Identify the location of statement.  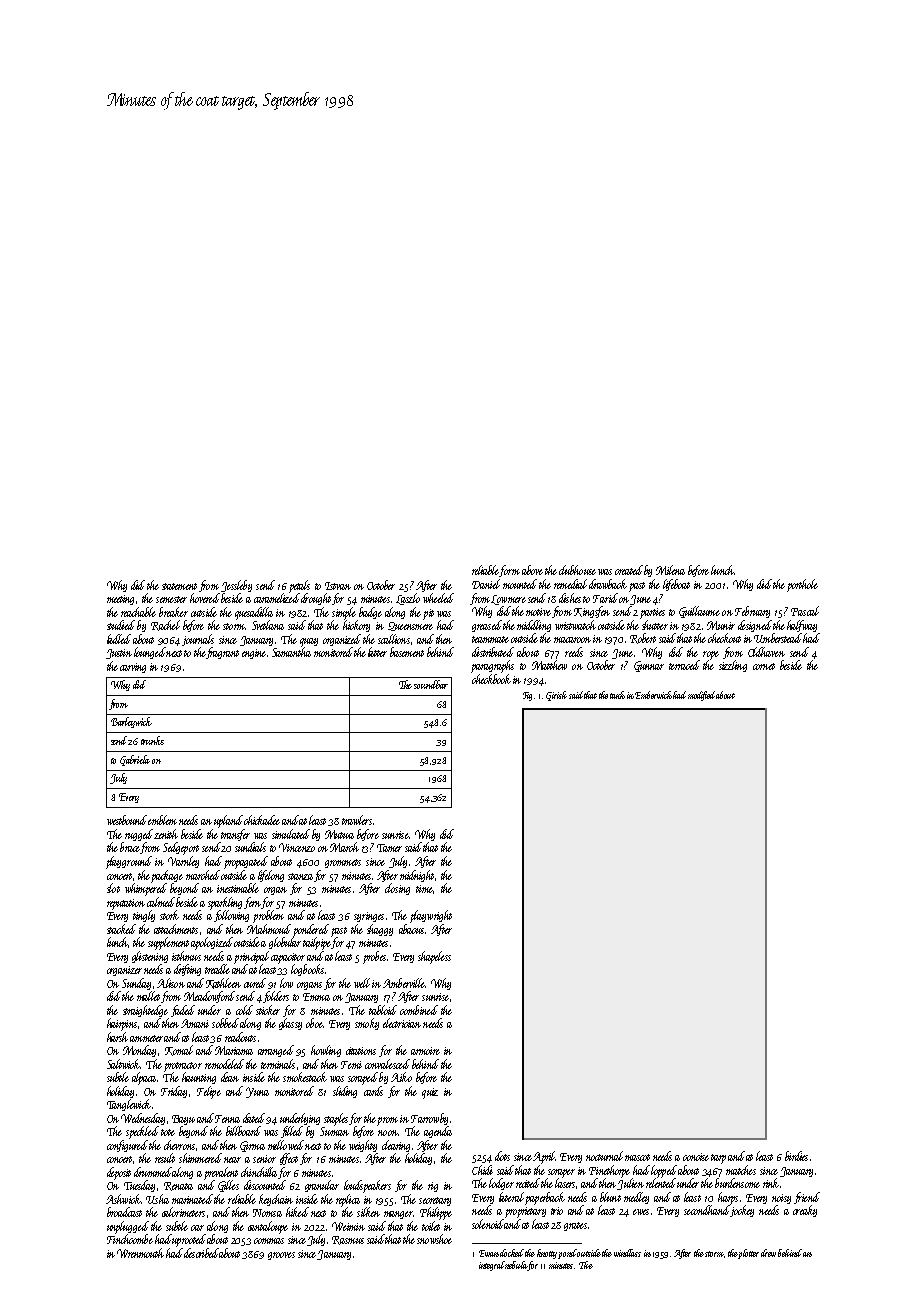
(179, 586).
